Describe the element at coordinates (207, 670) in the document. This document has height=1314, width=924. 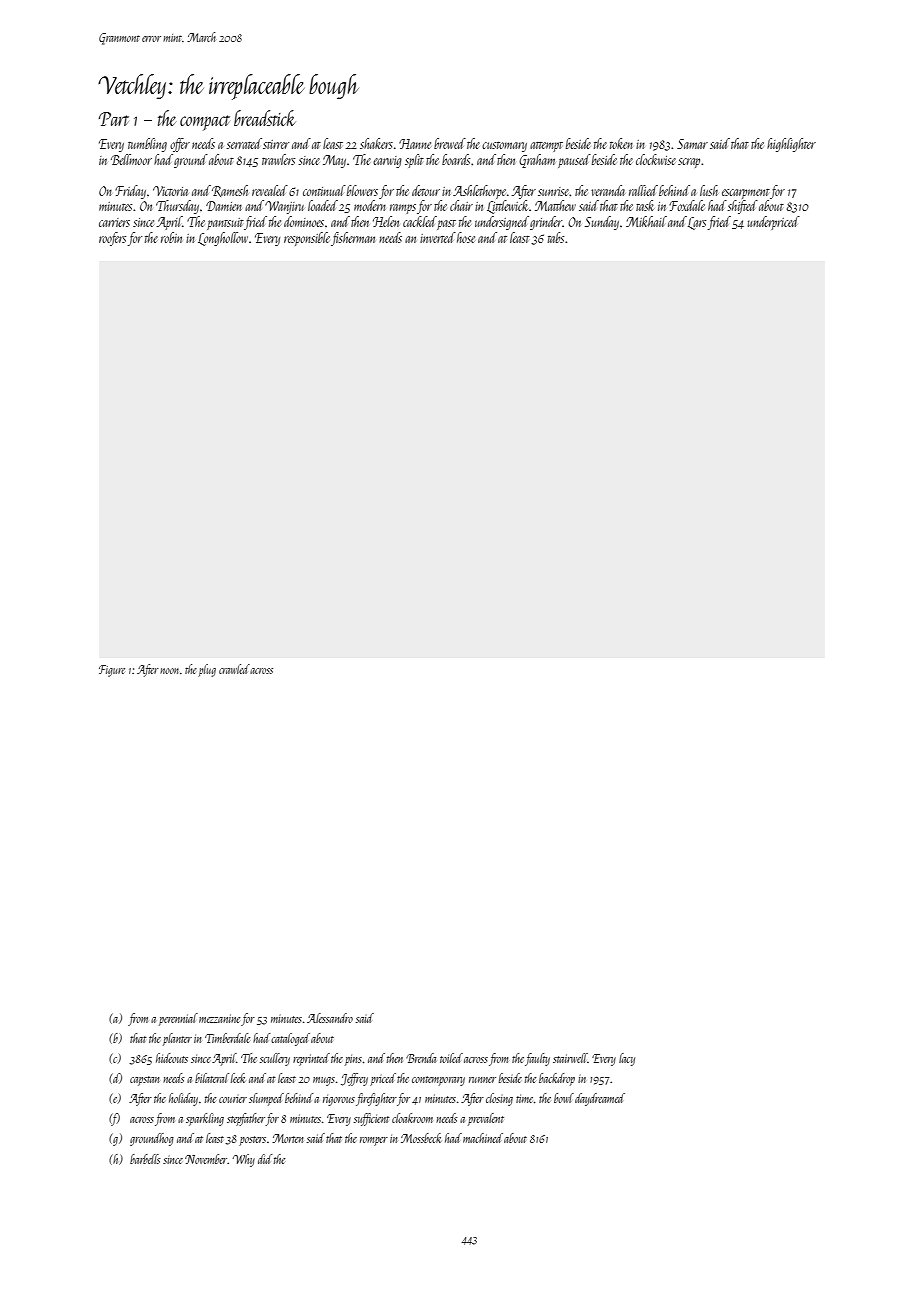
I see `plug` at that location.
